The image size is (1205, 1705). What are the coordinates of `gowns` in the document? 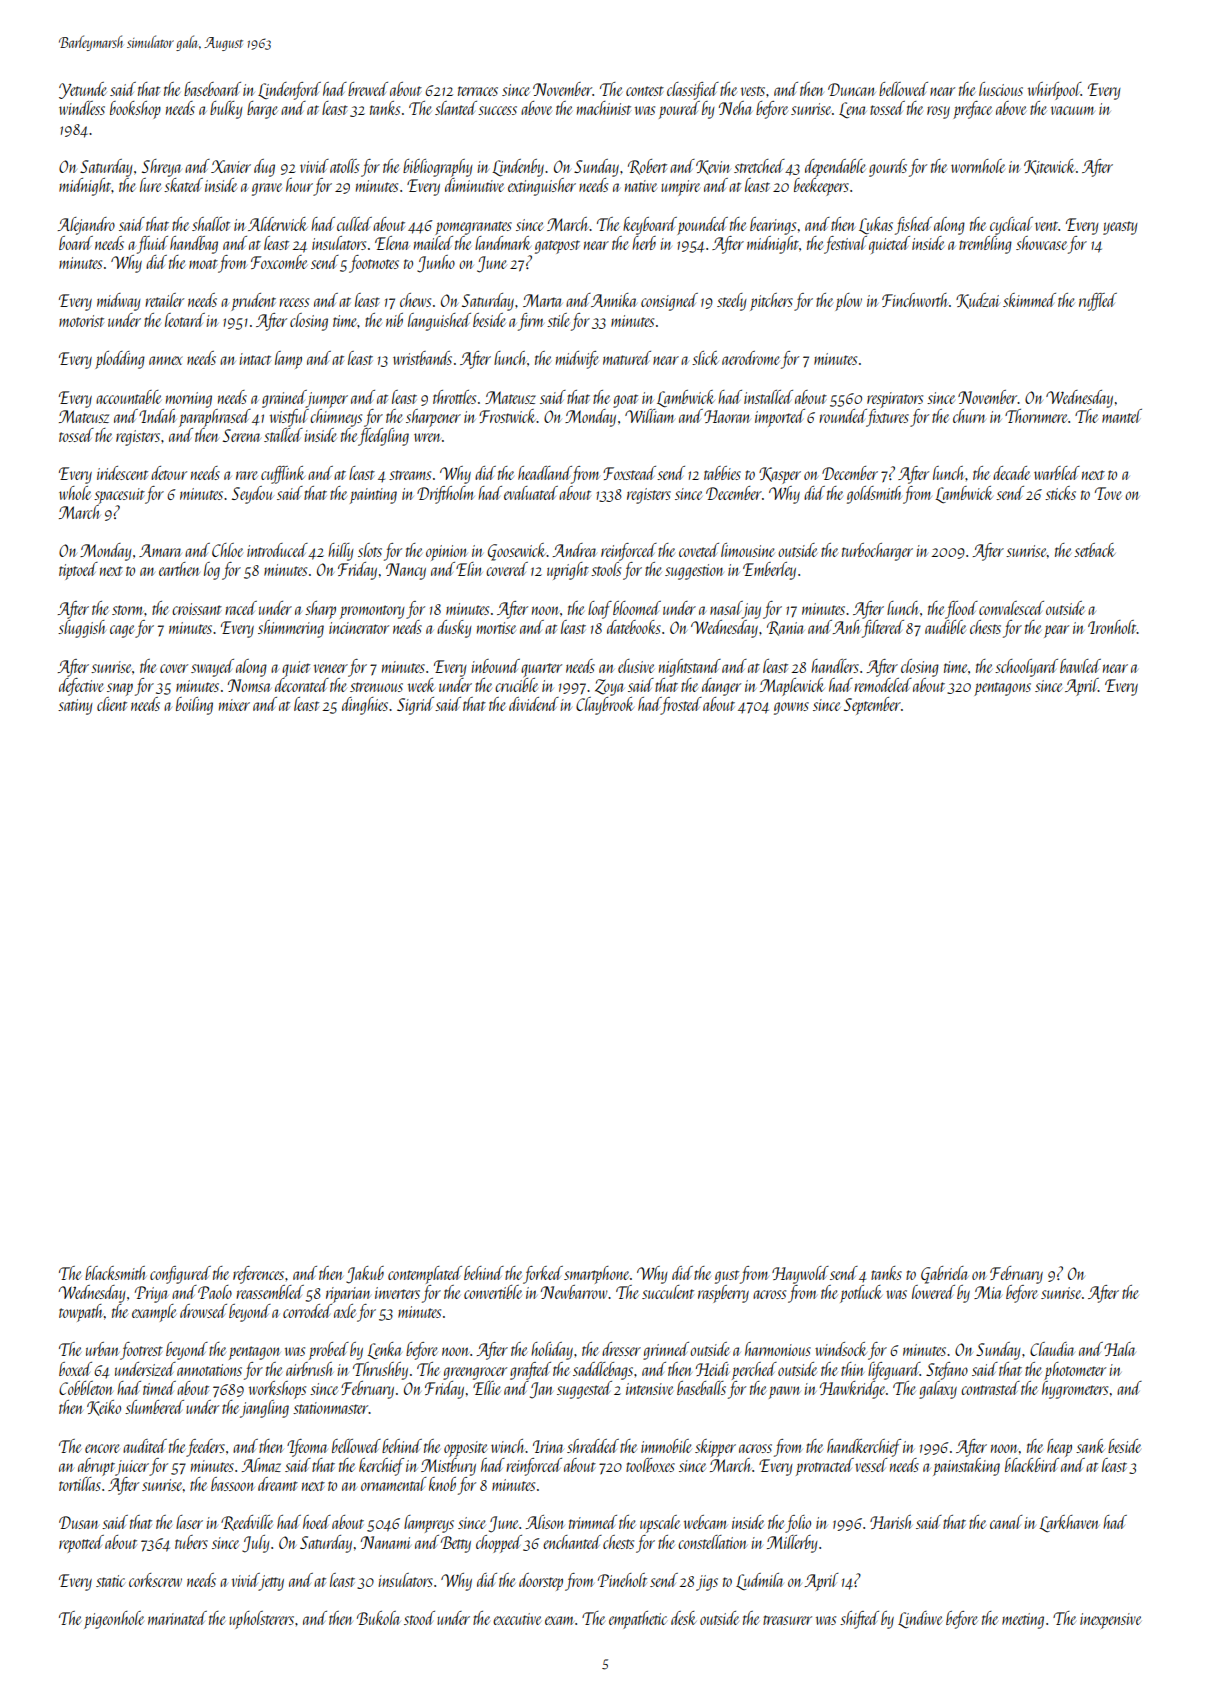 It's located at (791, 708).
